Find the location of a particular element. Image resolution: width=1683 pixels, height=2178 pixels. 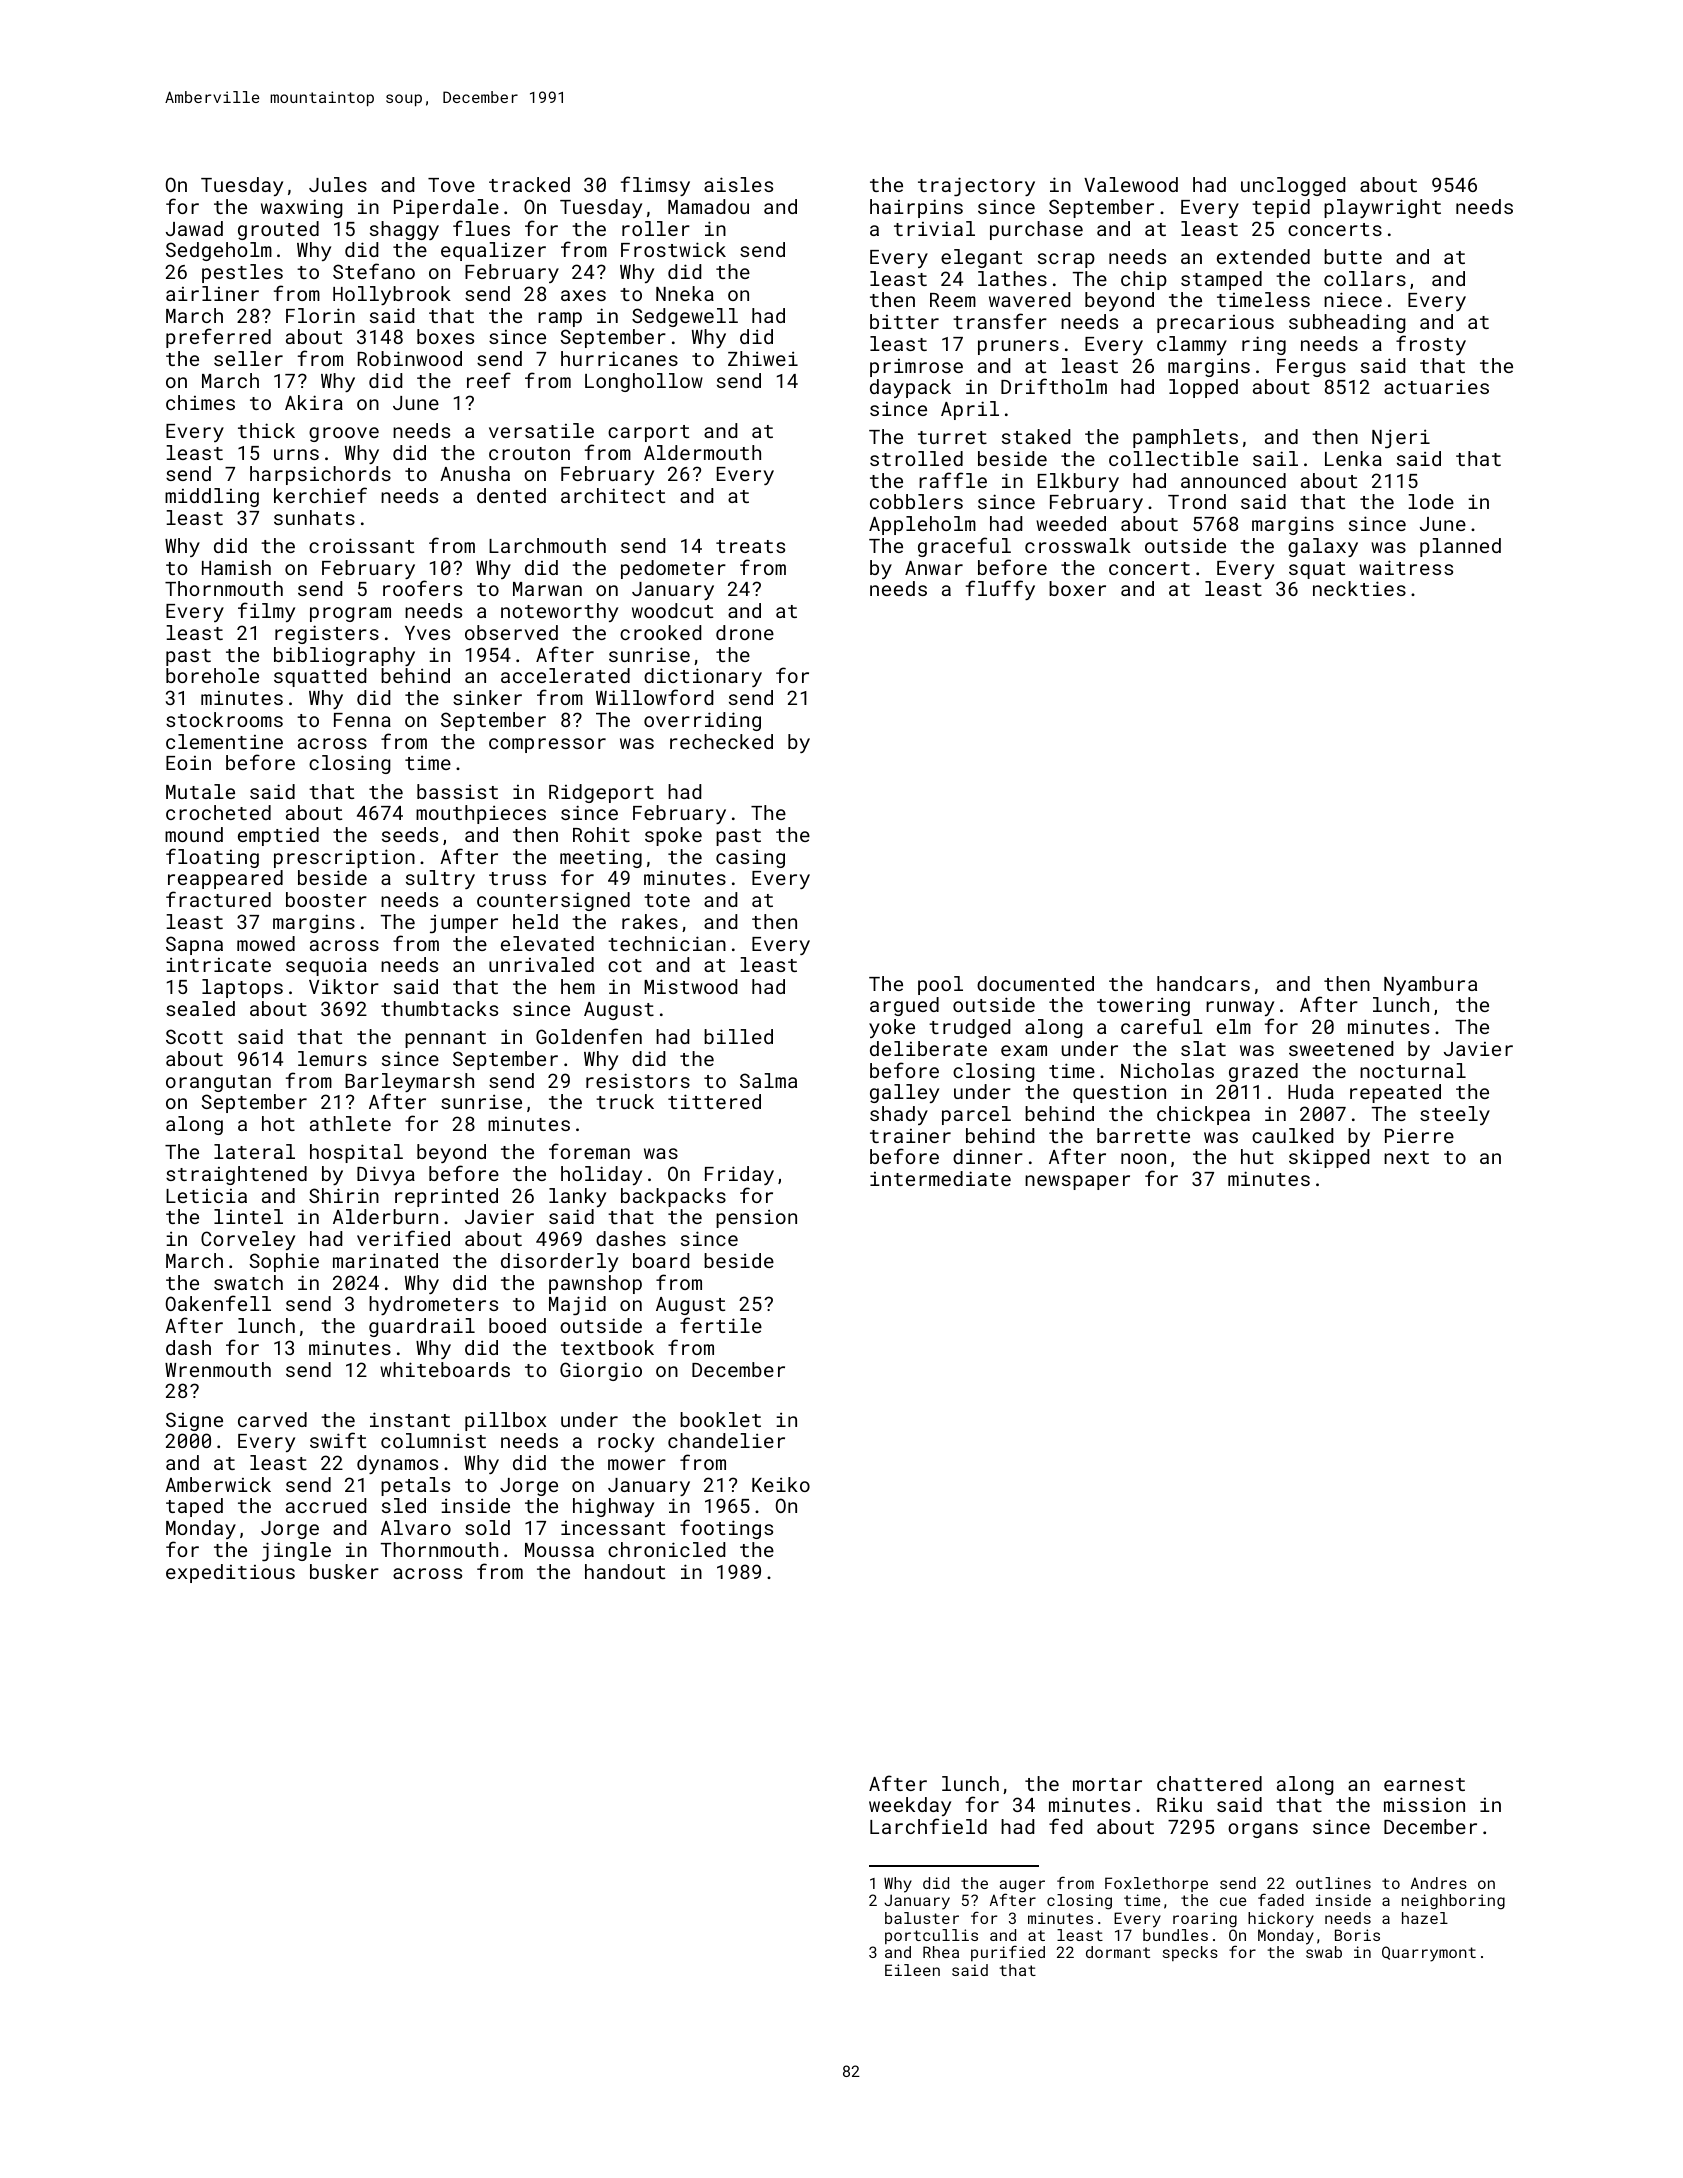

Mistwood is located at coordinates (690, 986).
